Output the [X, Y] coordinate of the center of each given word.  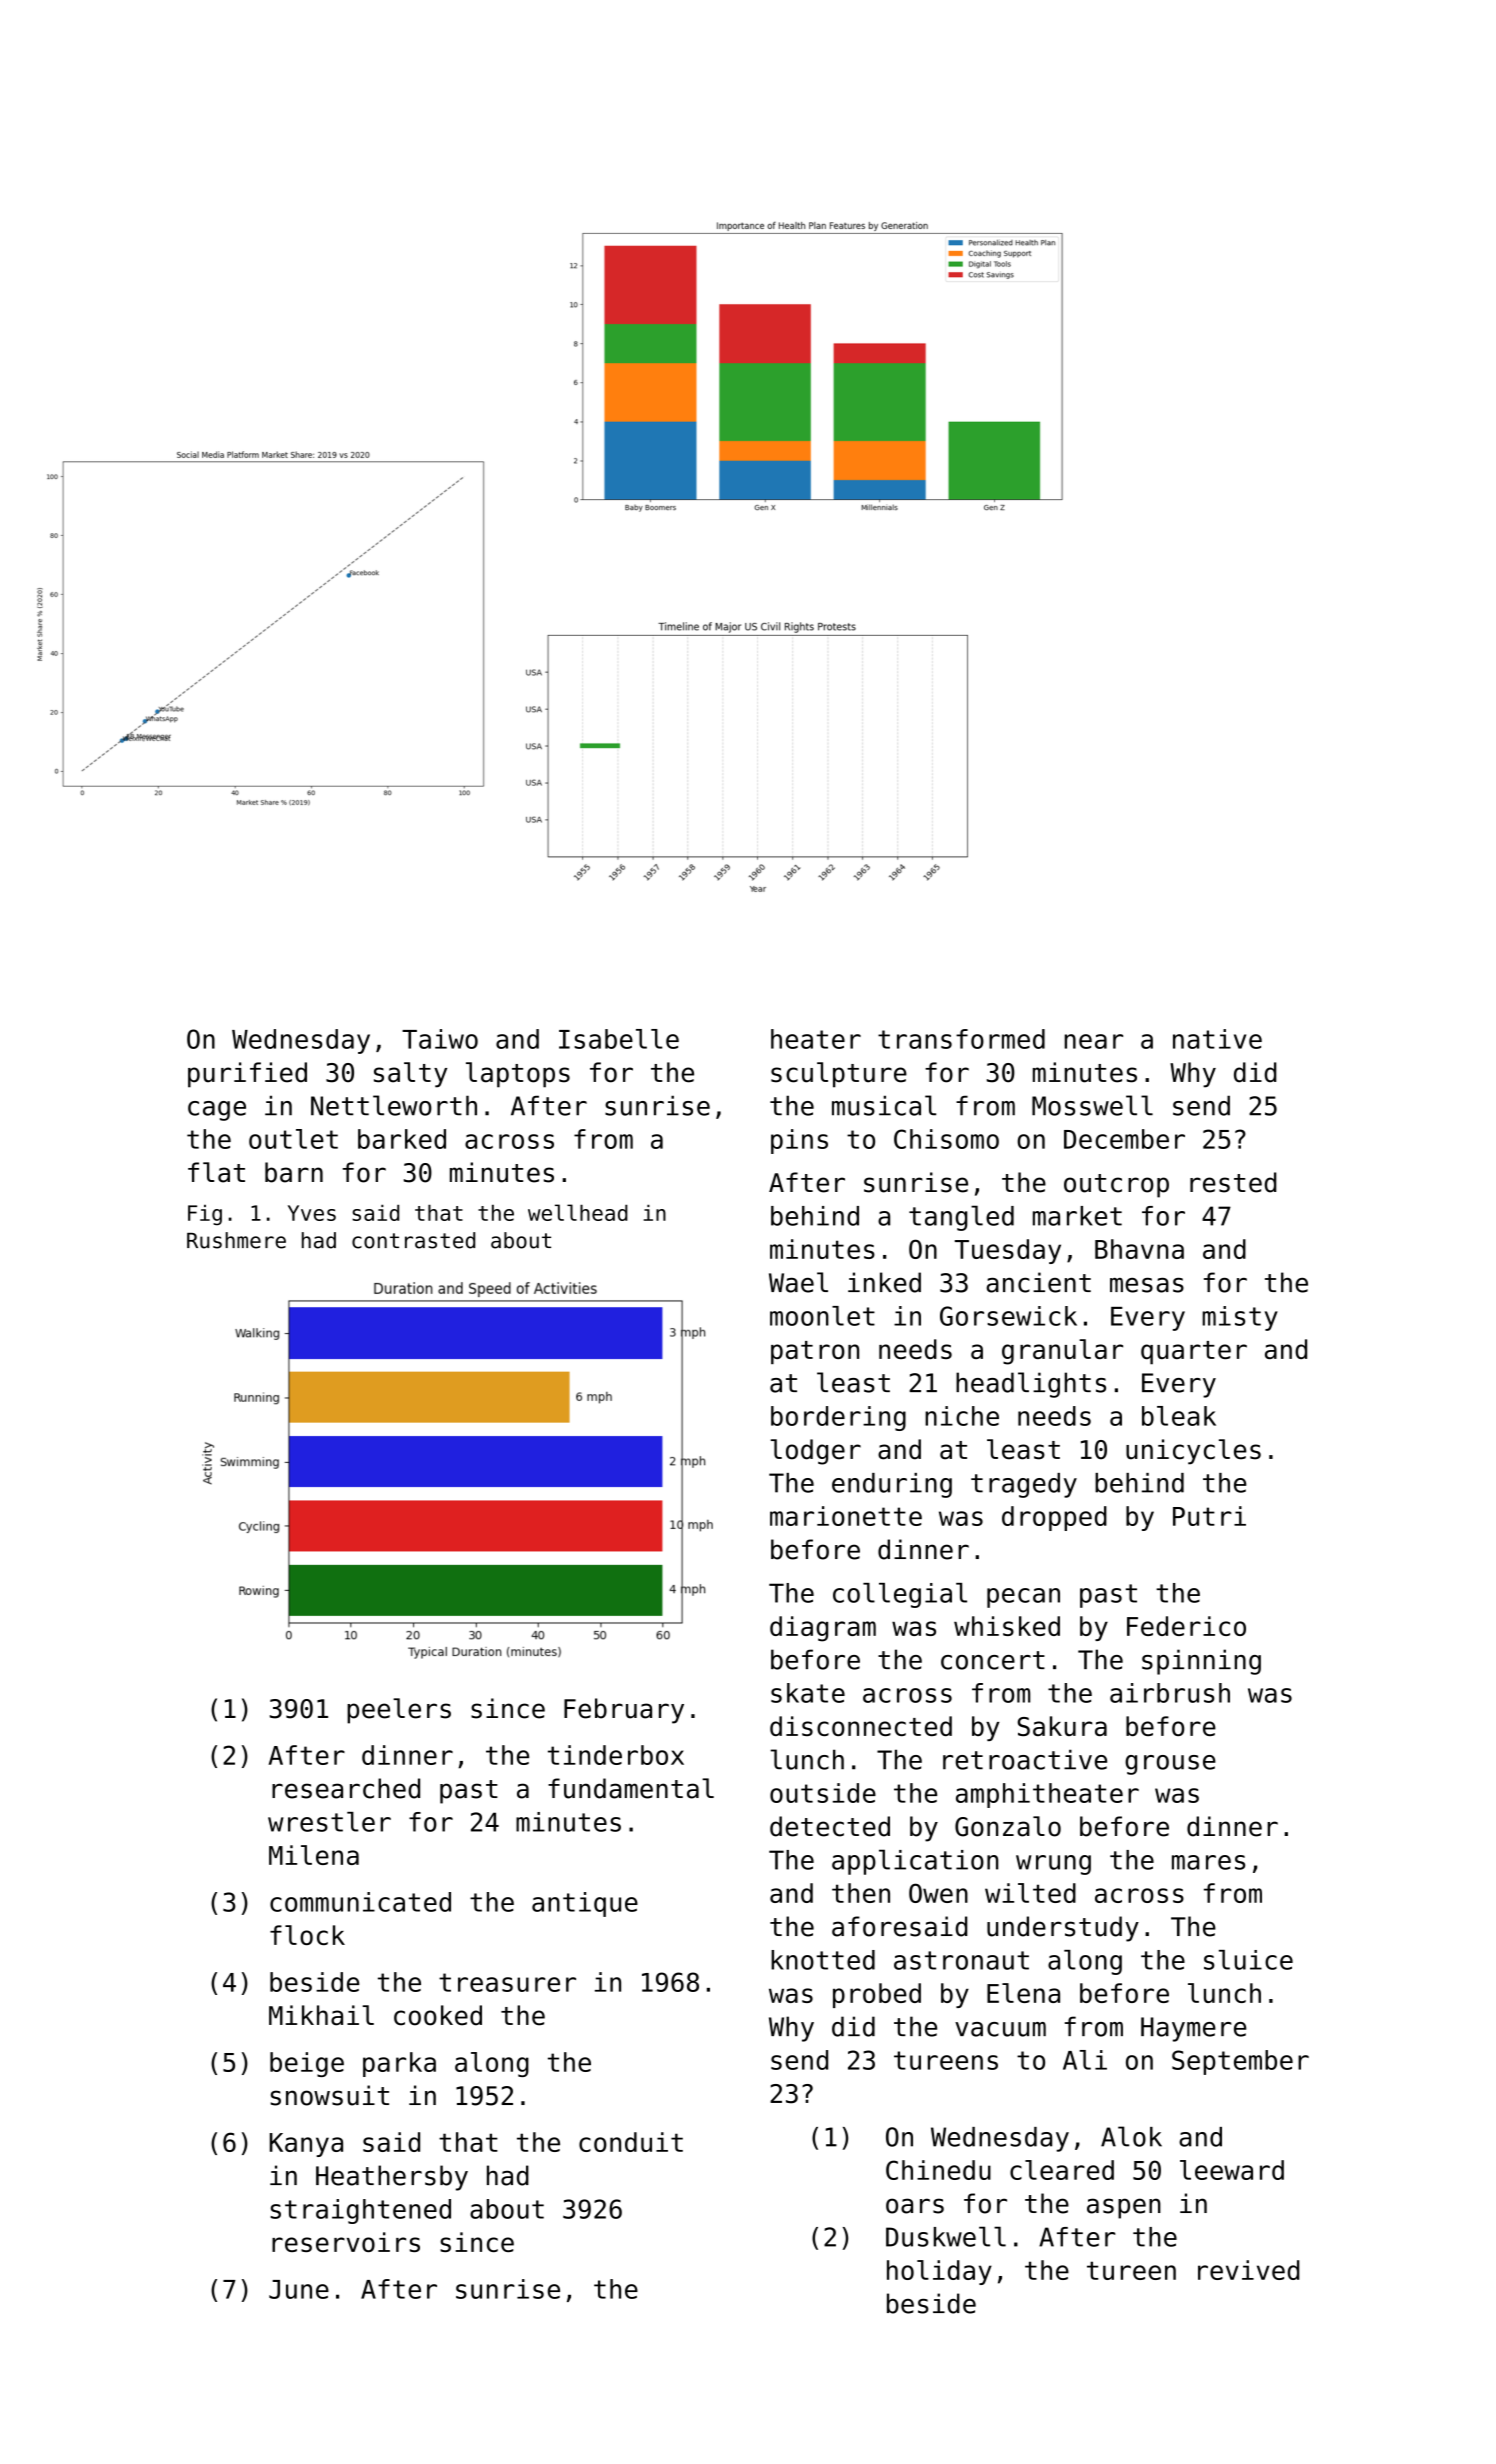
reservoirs [346, 2242]
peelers [399, 1711]
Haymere [1193, 2029]
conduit [631, 2142]
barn [294, 1172]
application [915, 1862]
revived [1248, 2270]
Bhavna [1139, 1249]
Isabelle [619, 1039]
